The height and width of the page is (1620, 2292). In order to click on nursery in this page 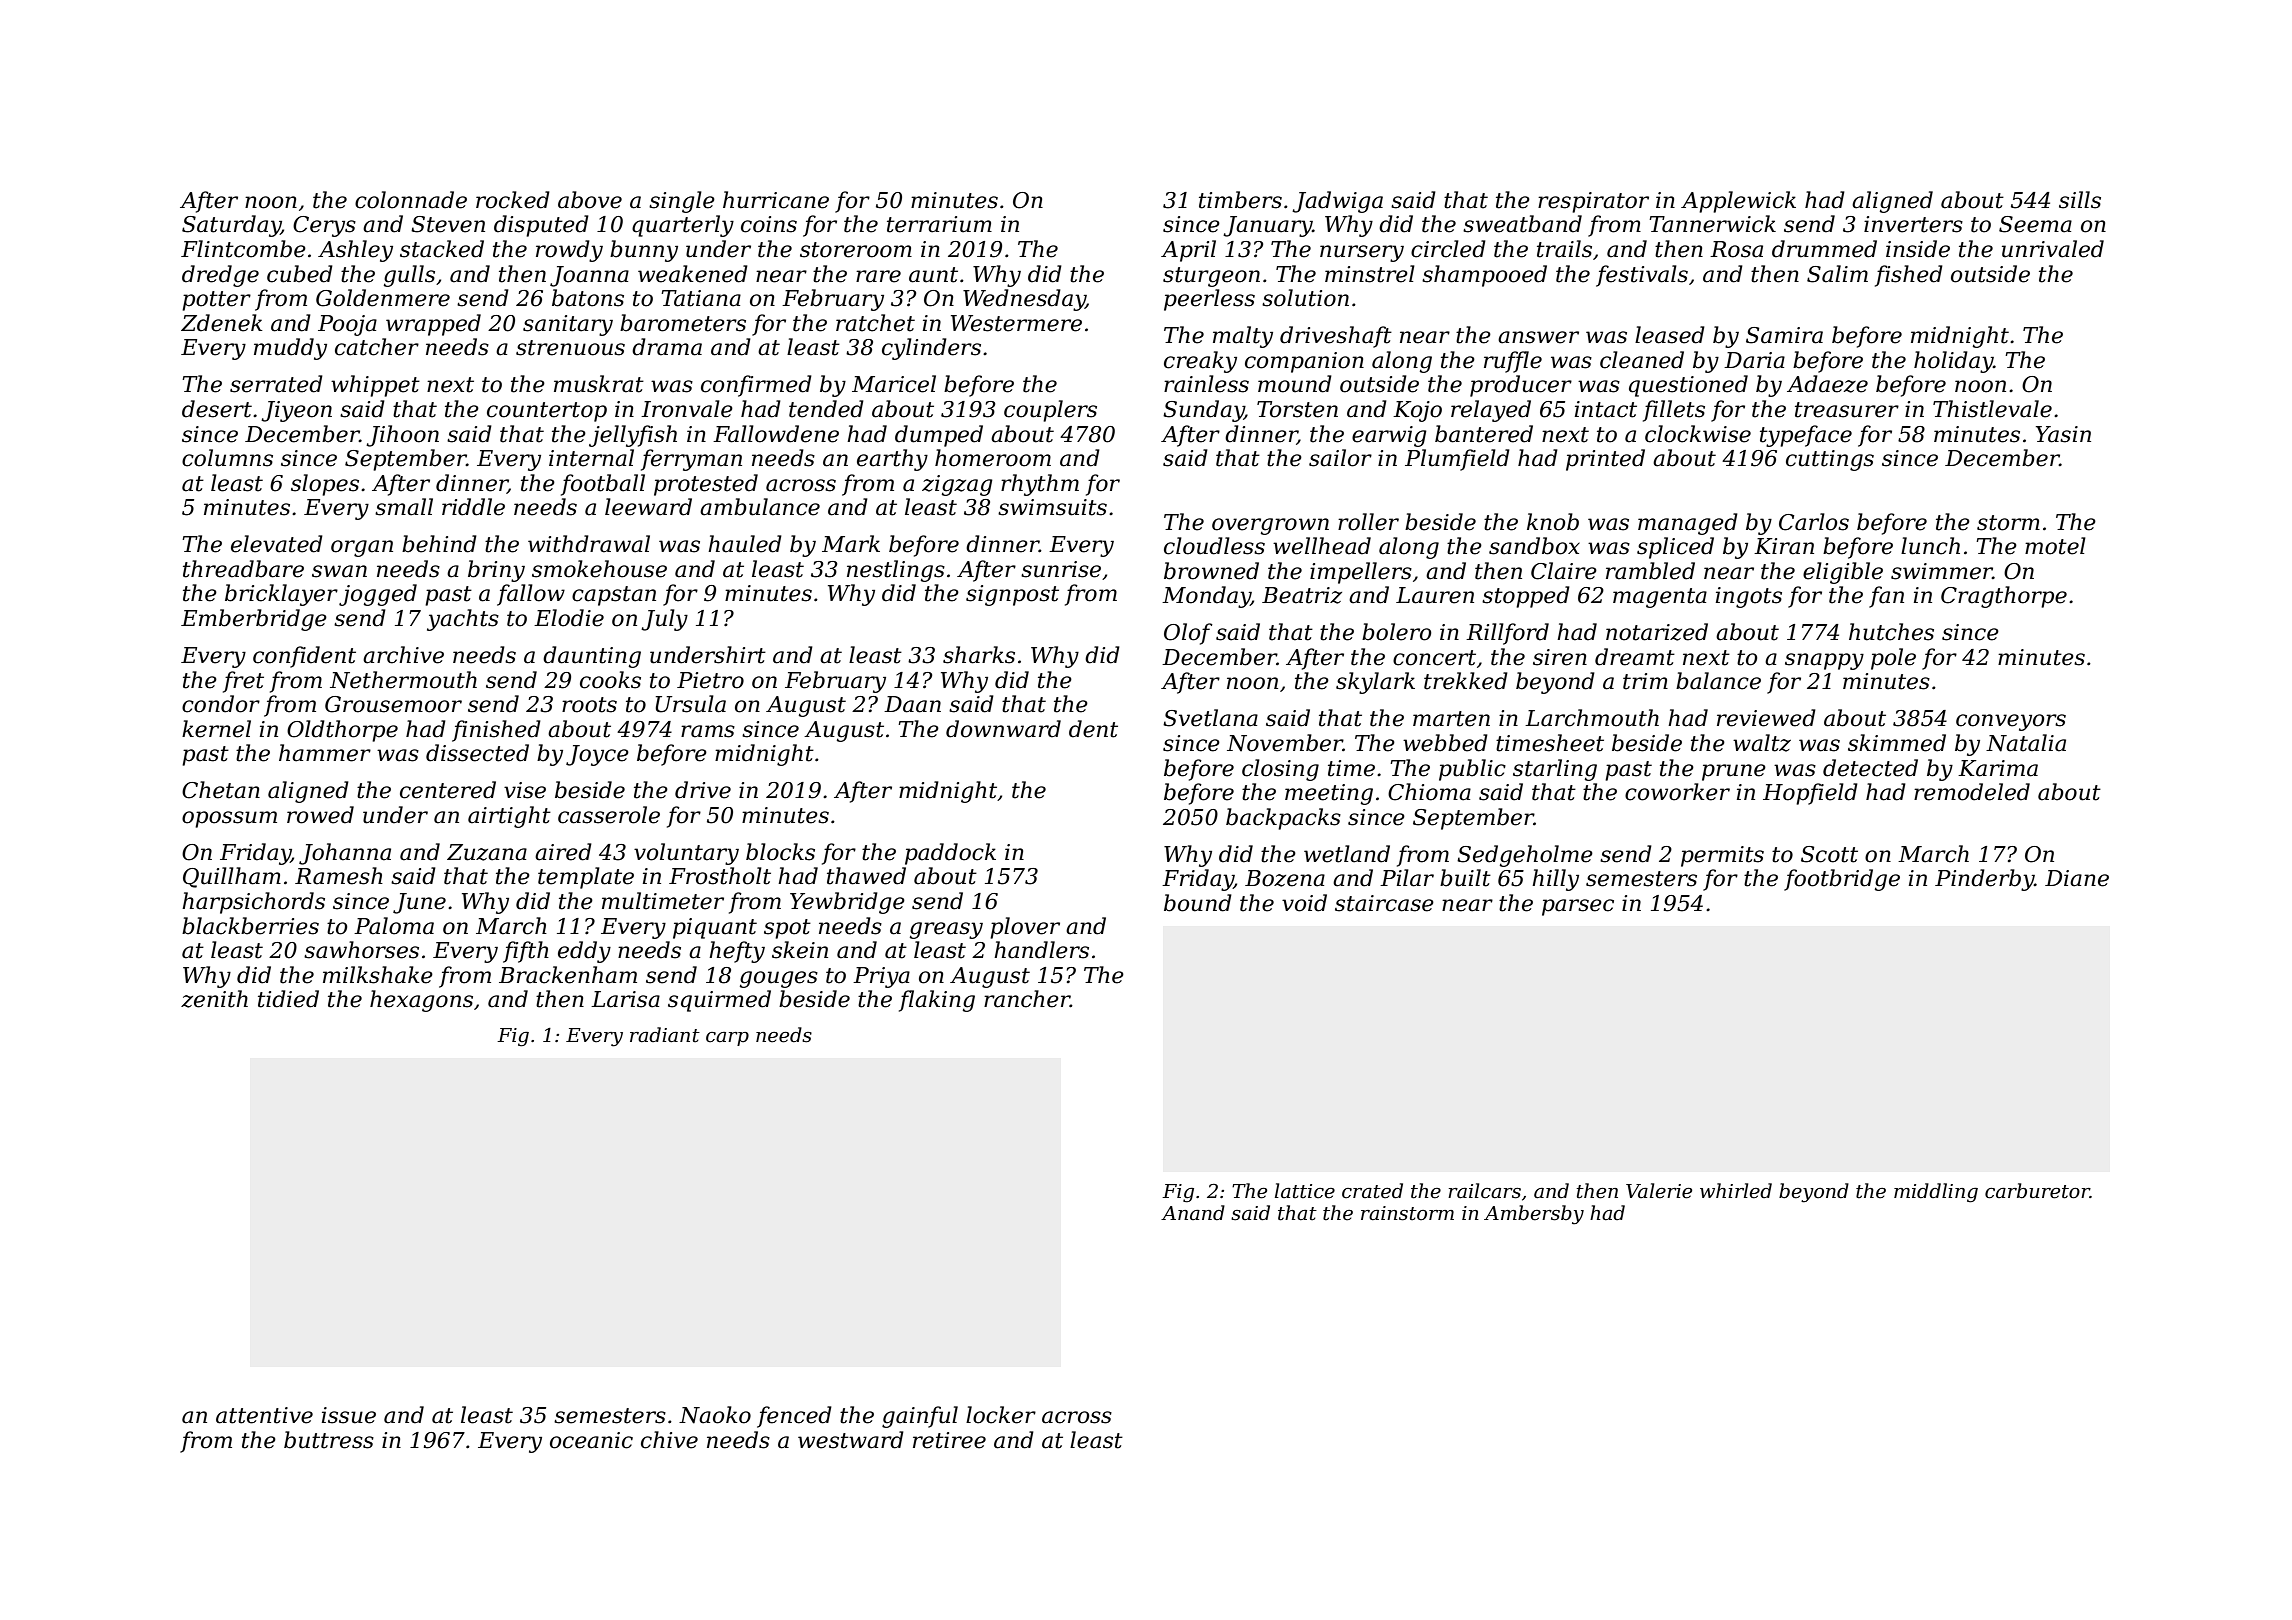, I will do `click(1362, 253)`.
